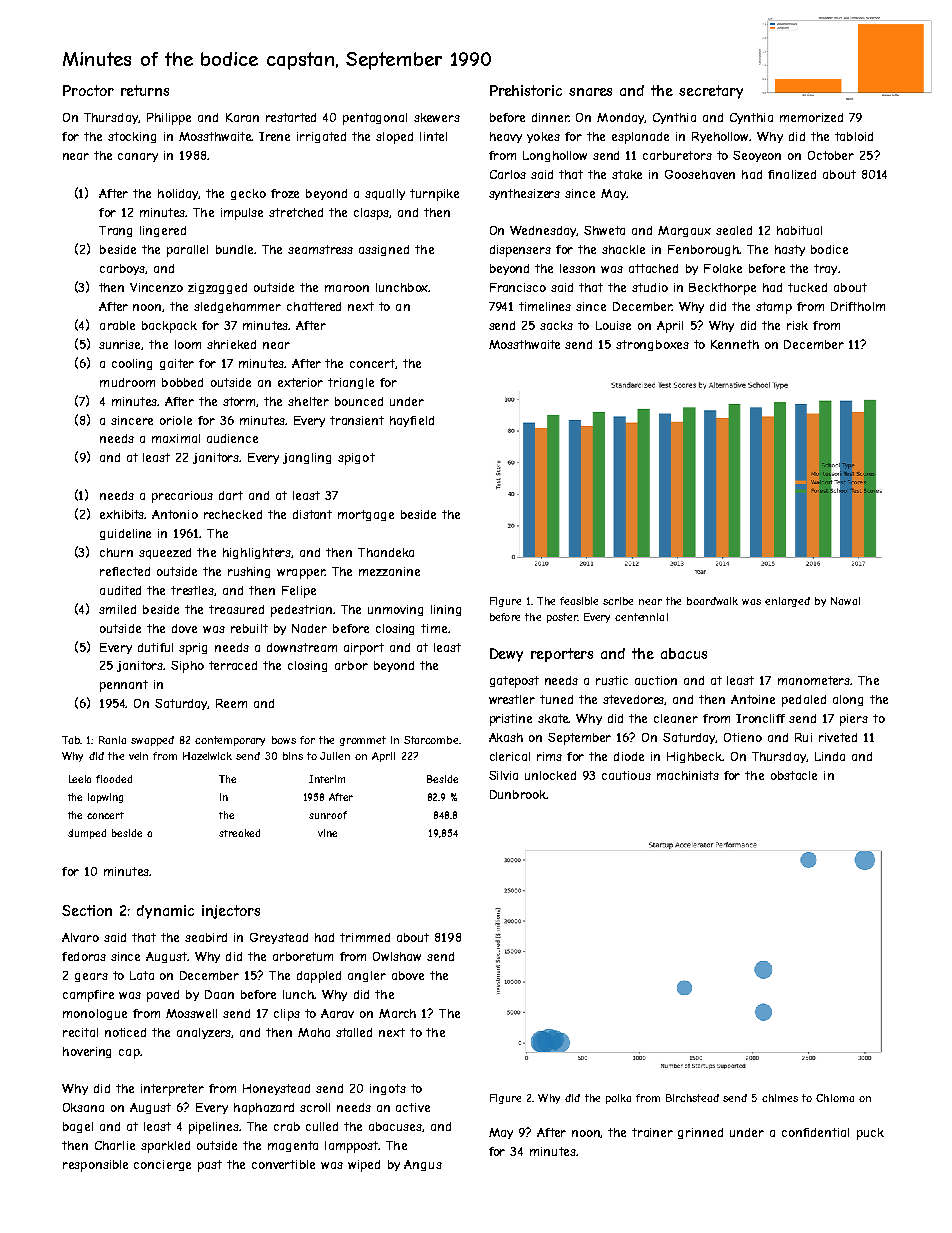 This screenshot has width=952, height=1233. I want to click on airport, so click(364, 649).
